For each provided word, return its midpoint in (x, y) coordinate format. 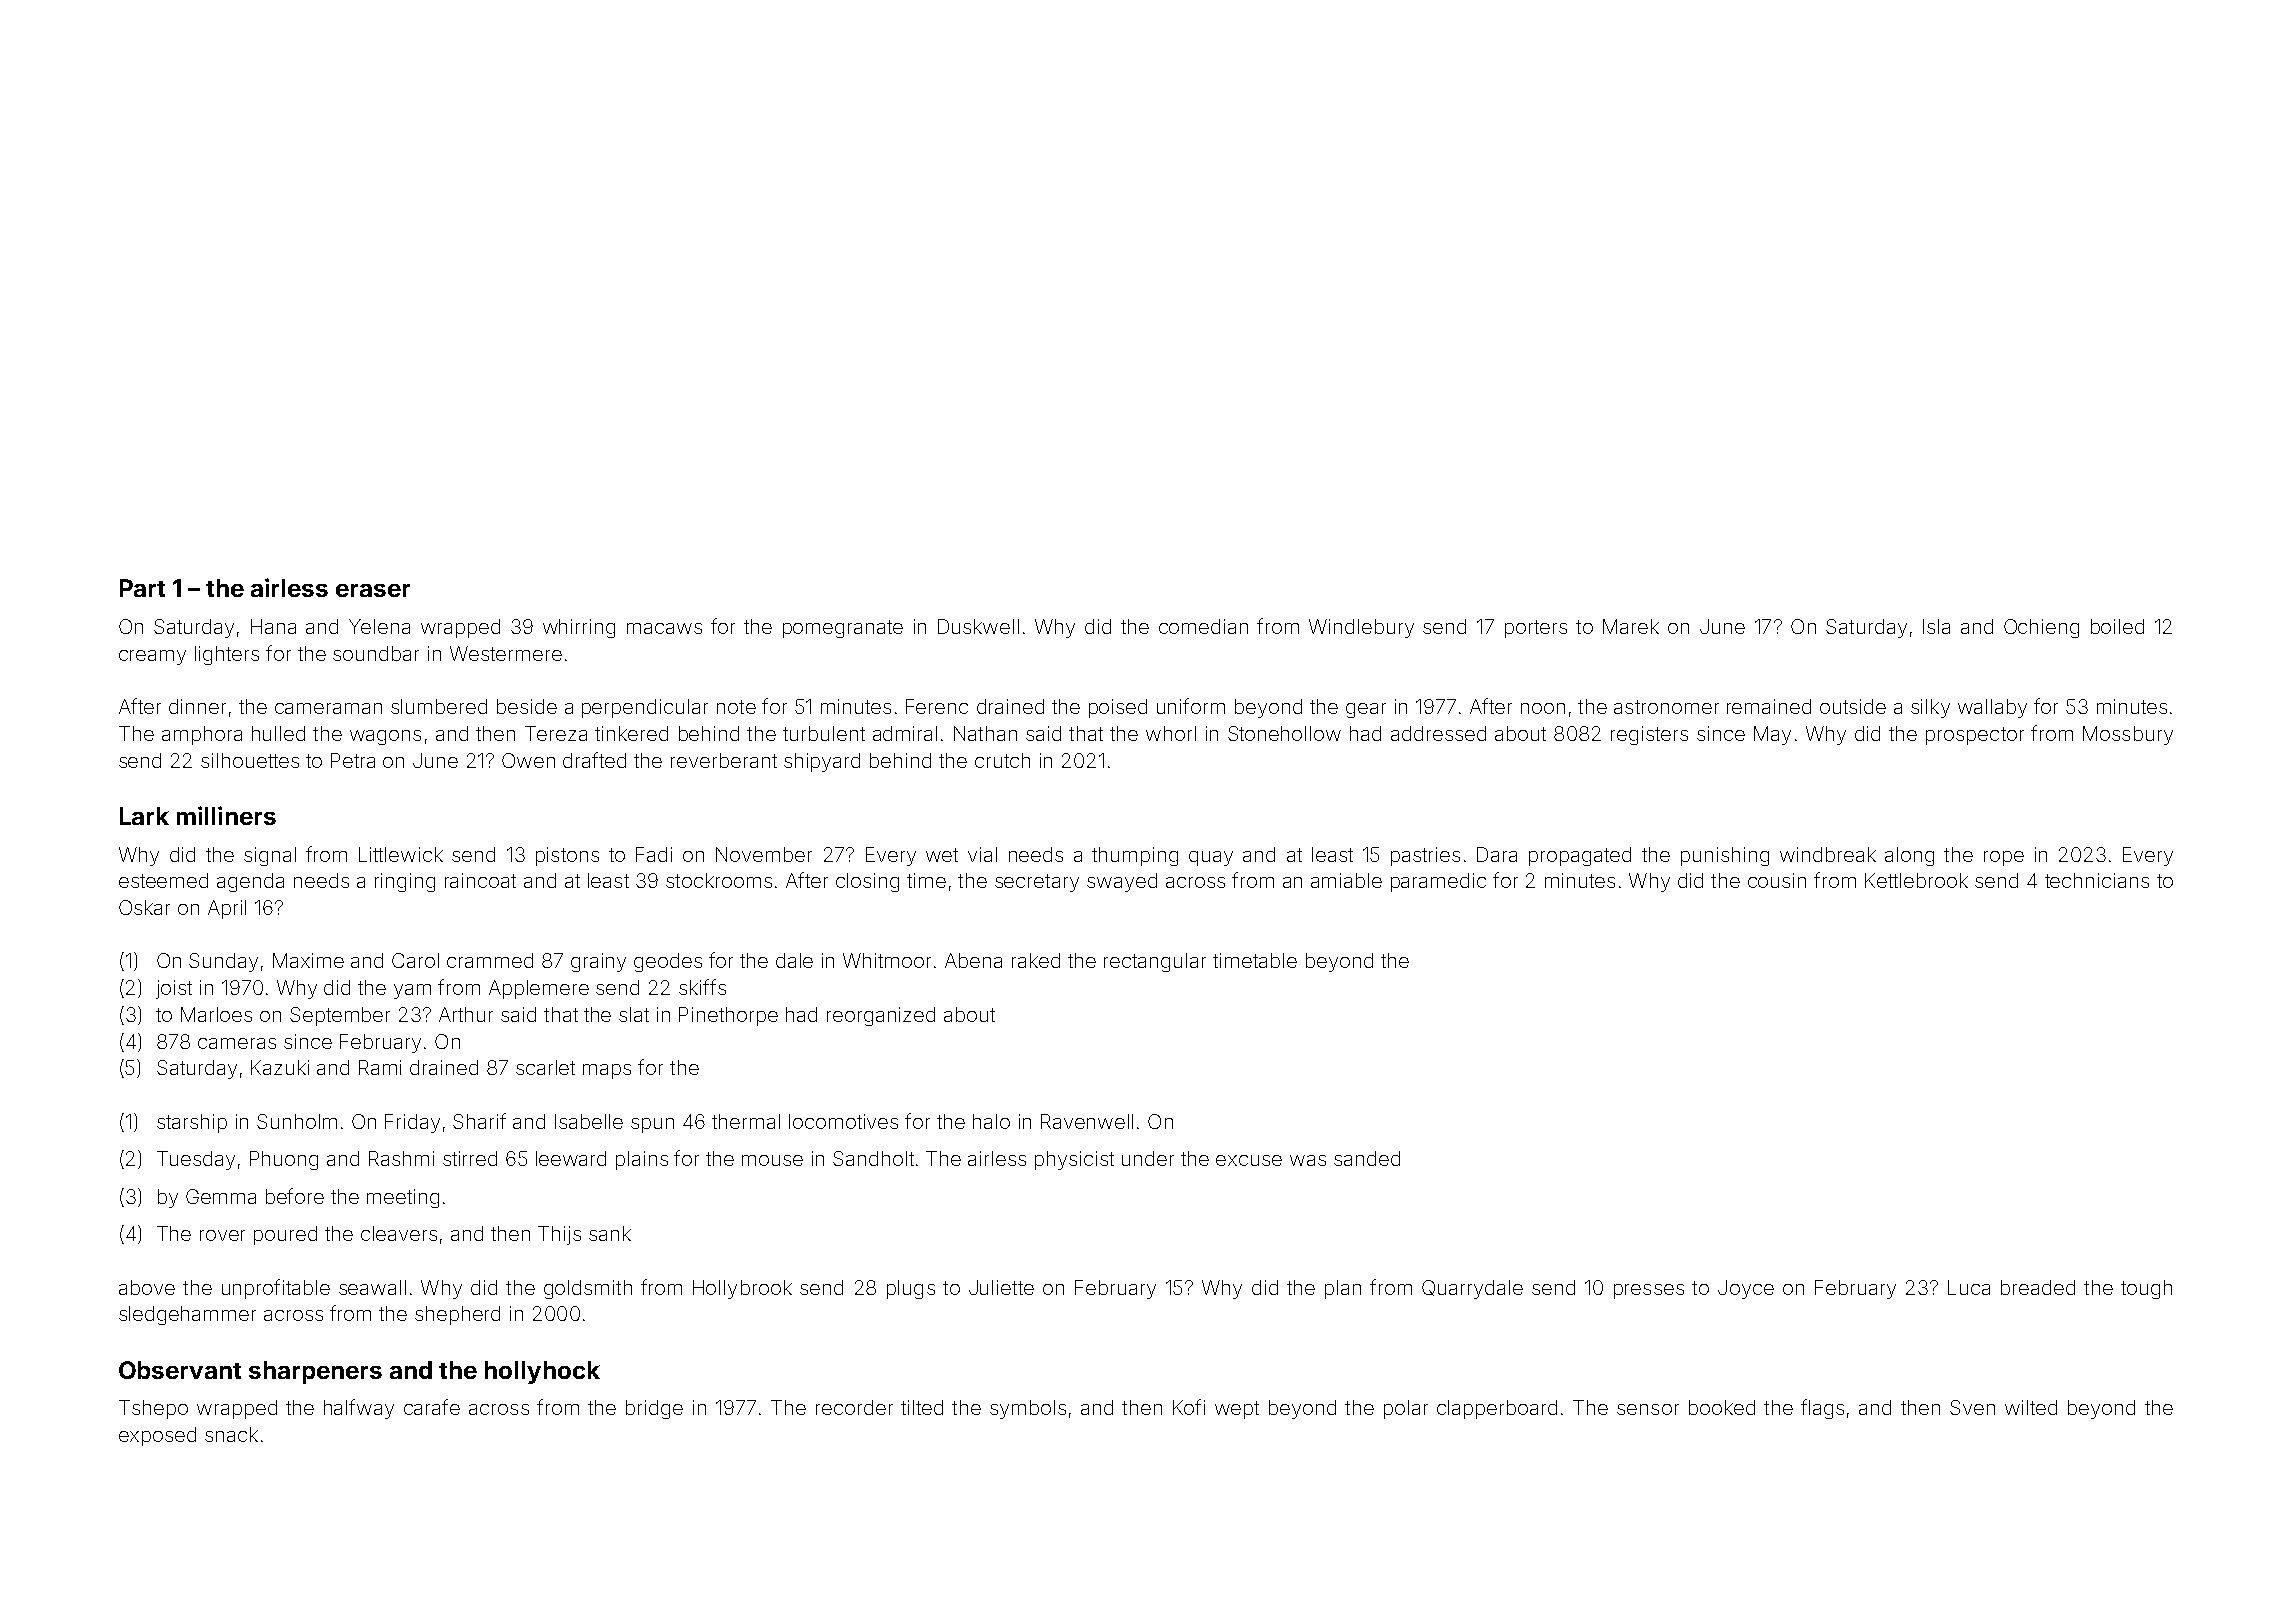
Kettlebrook (1916, 880)
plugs (911, 1289)
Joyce (1746, 1289)
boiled (2117, 626)
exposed (157, 1436)
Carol (415, 960)
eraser (373, 590)
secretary (1037, 883)
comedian (1203, 626)
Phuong (284, 1160)
